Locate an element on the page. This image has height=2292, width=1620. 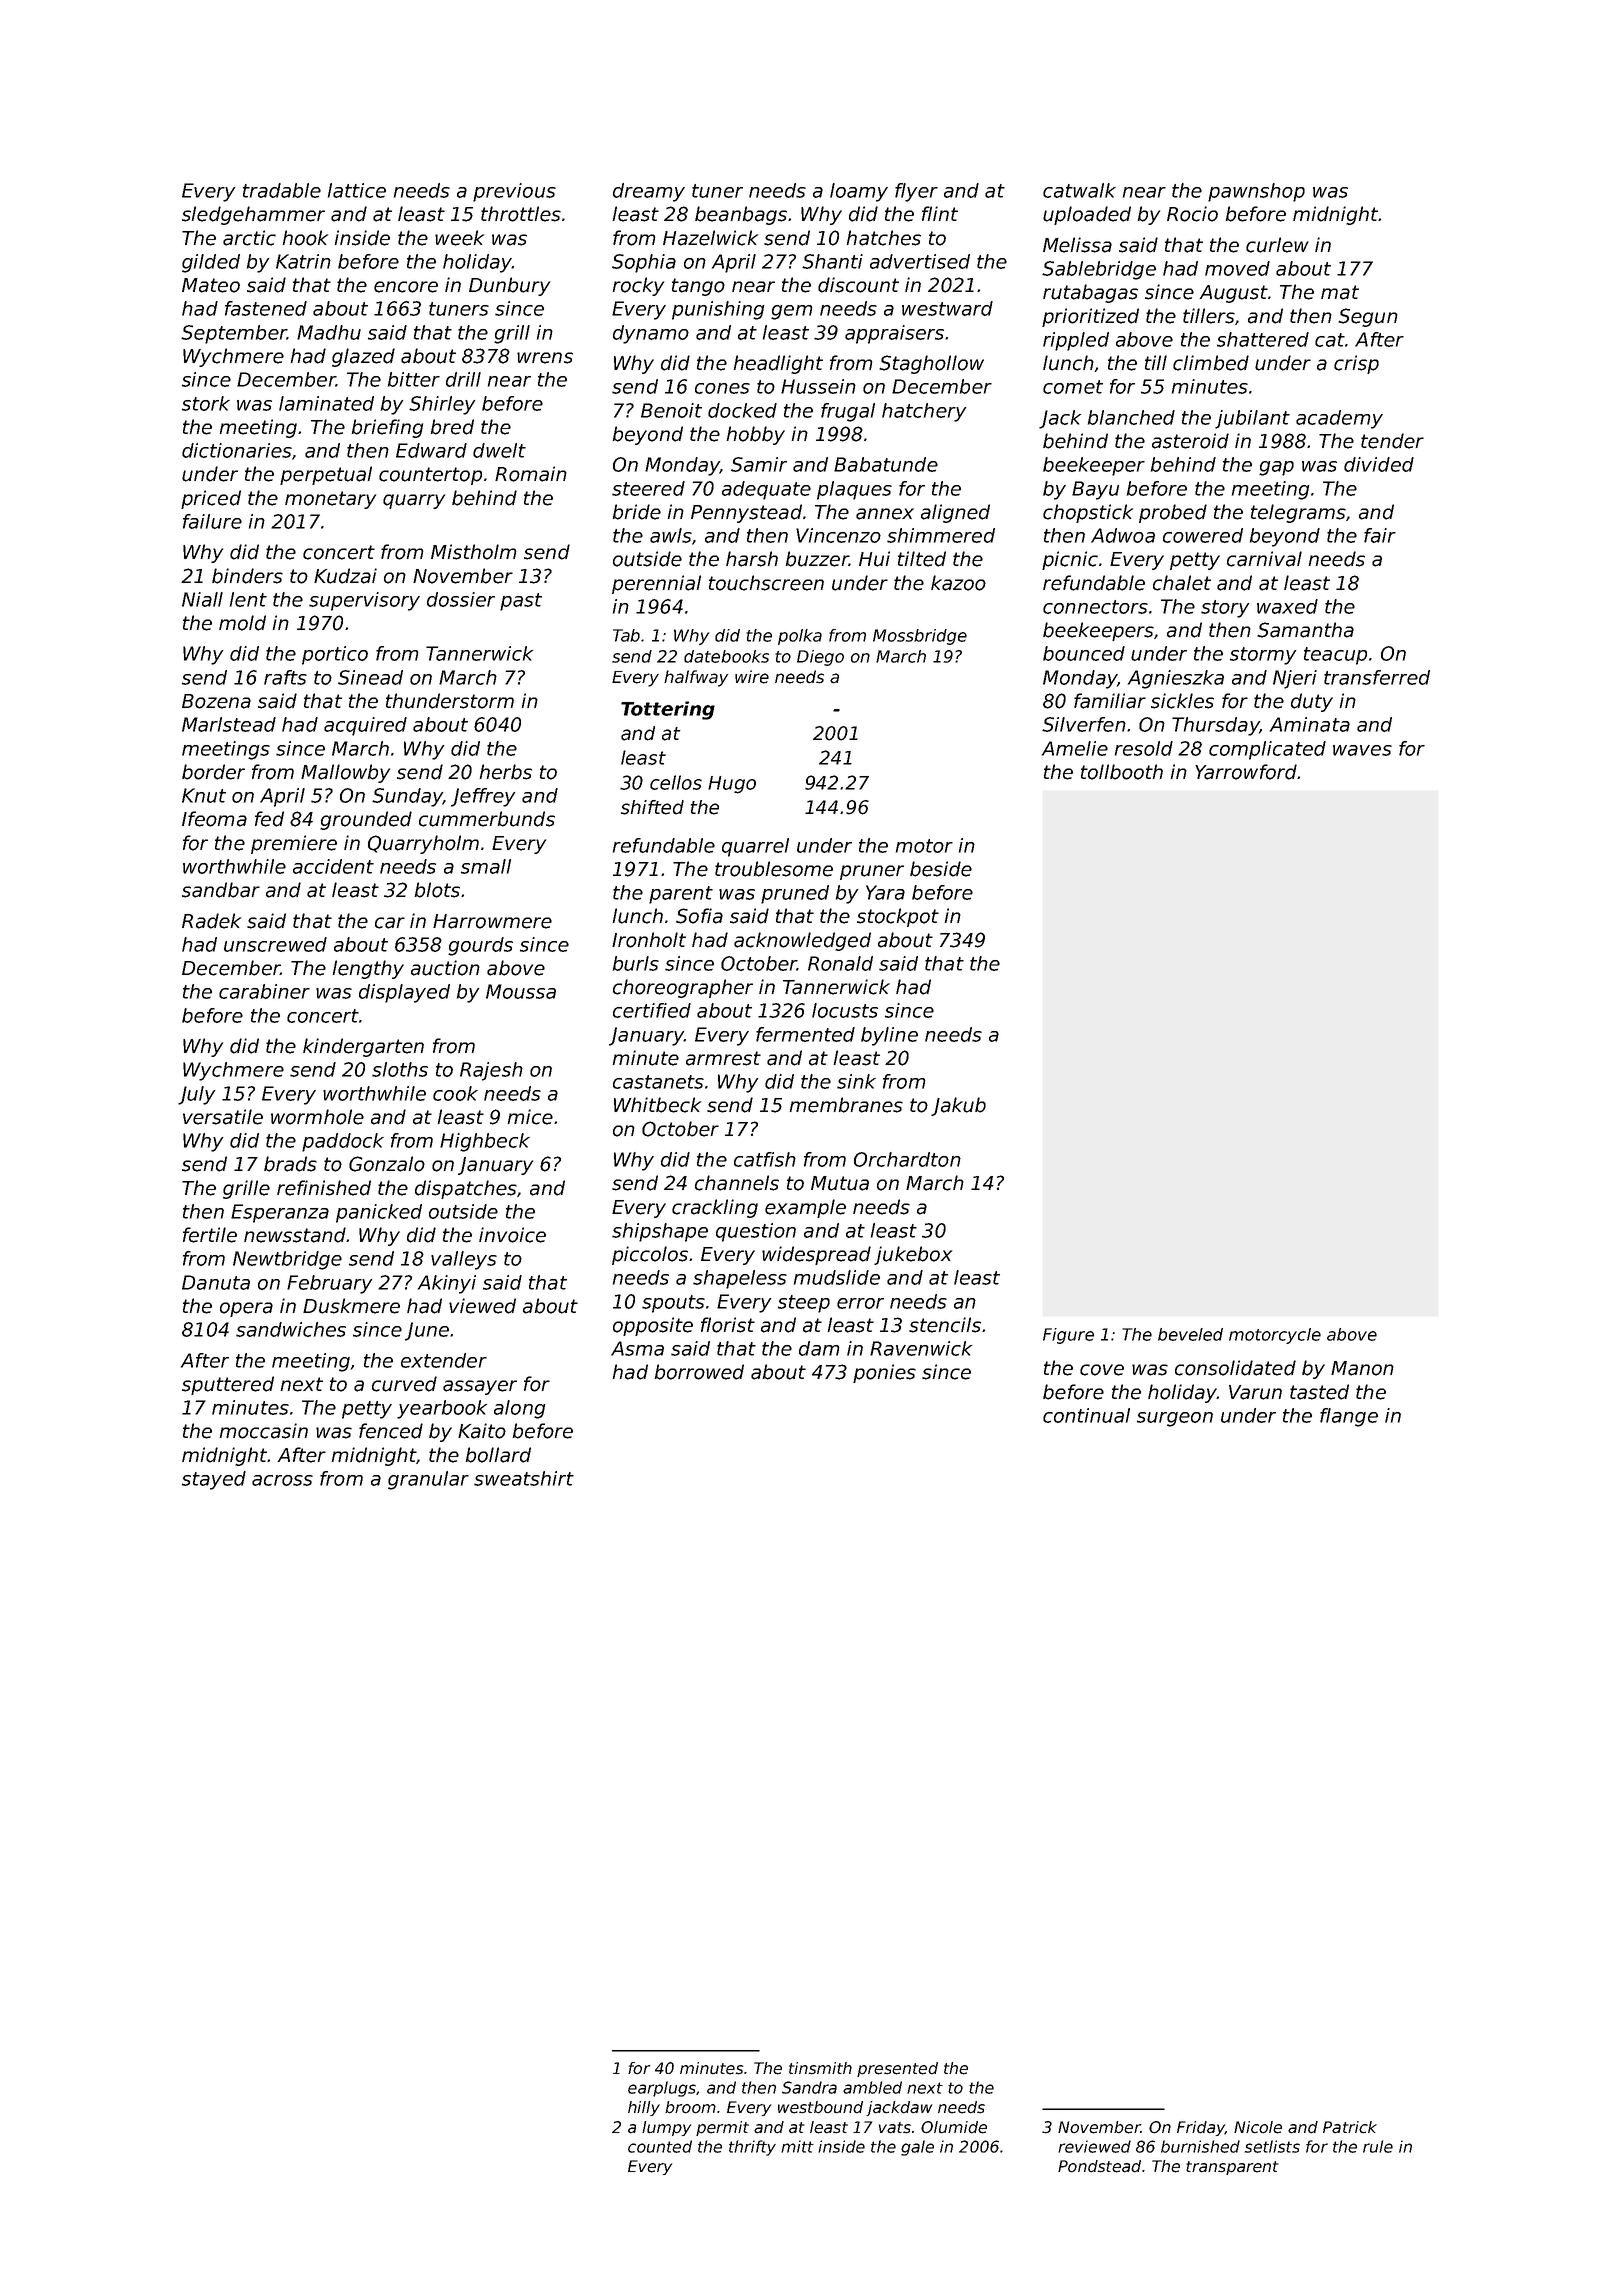
Yarrowford is located at coordinates (1246, 772).
